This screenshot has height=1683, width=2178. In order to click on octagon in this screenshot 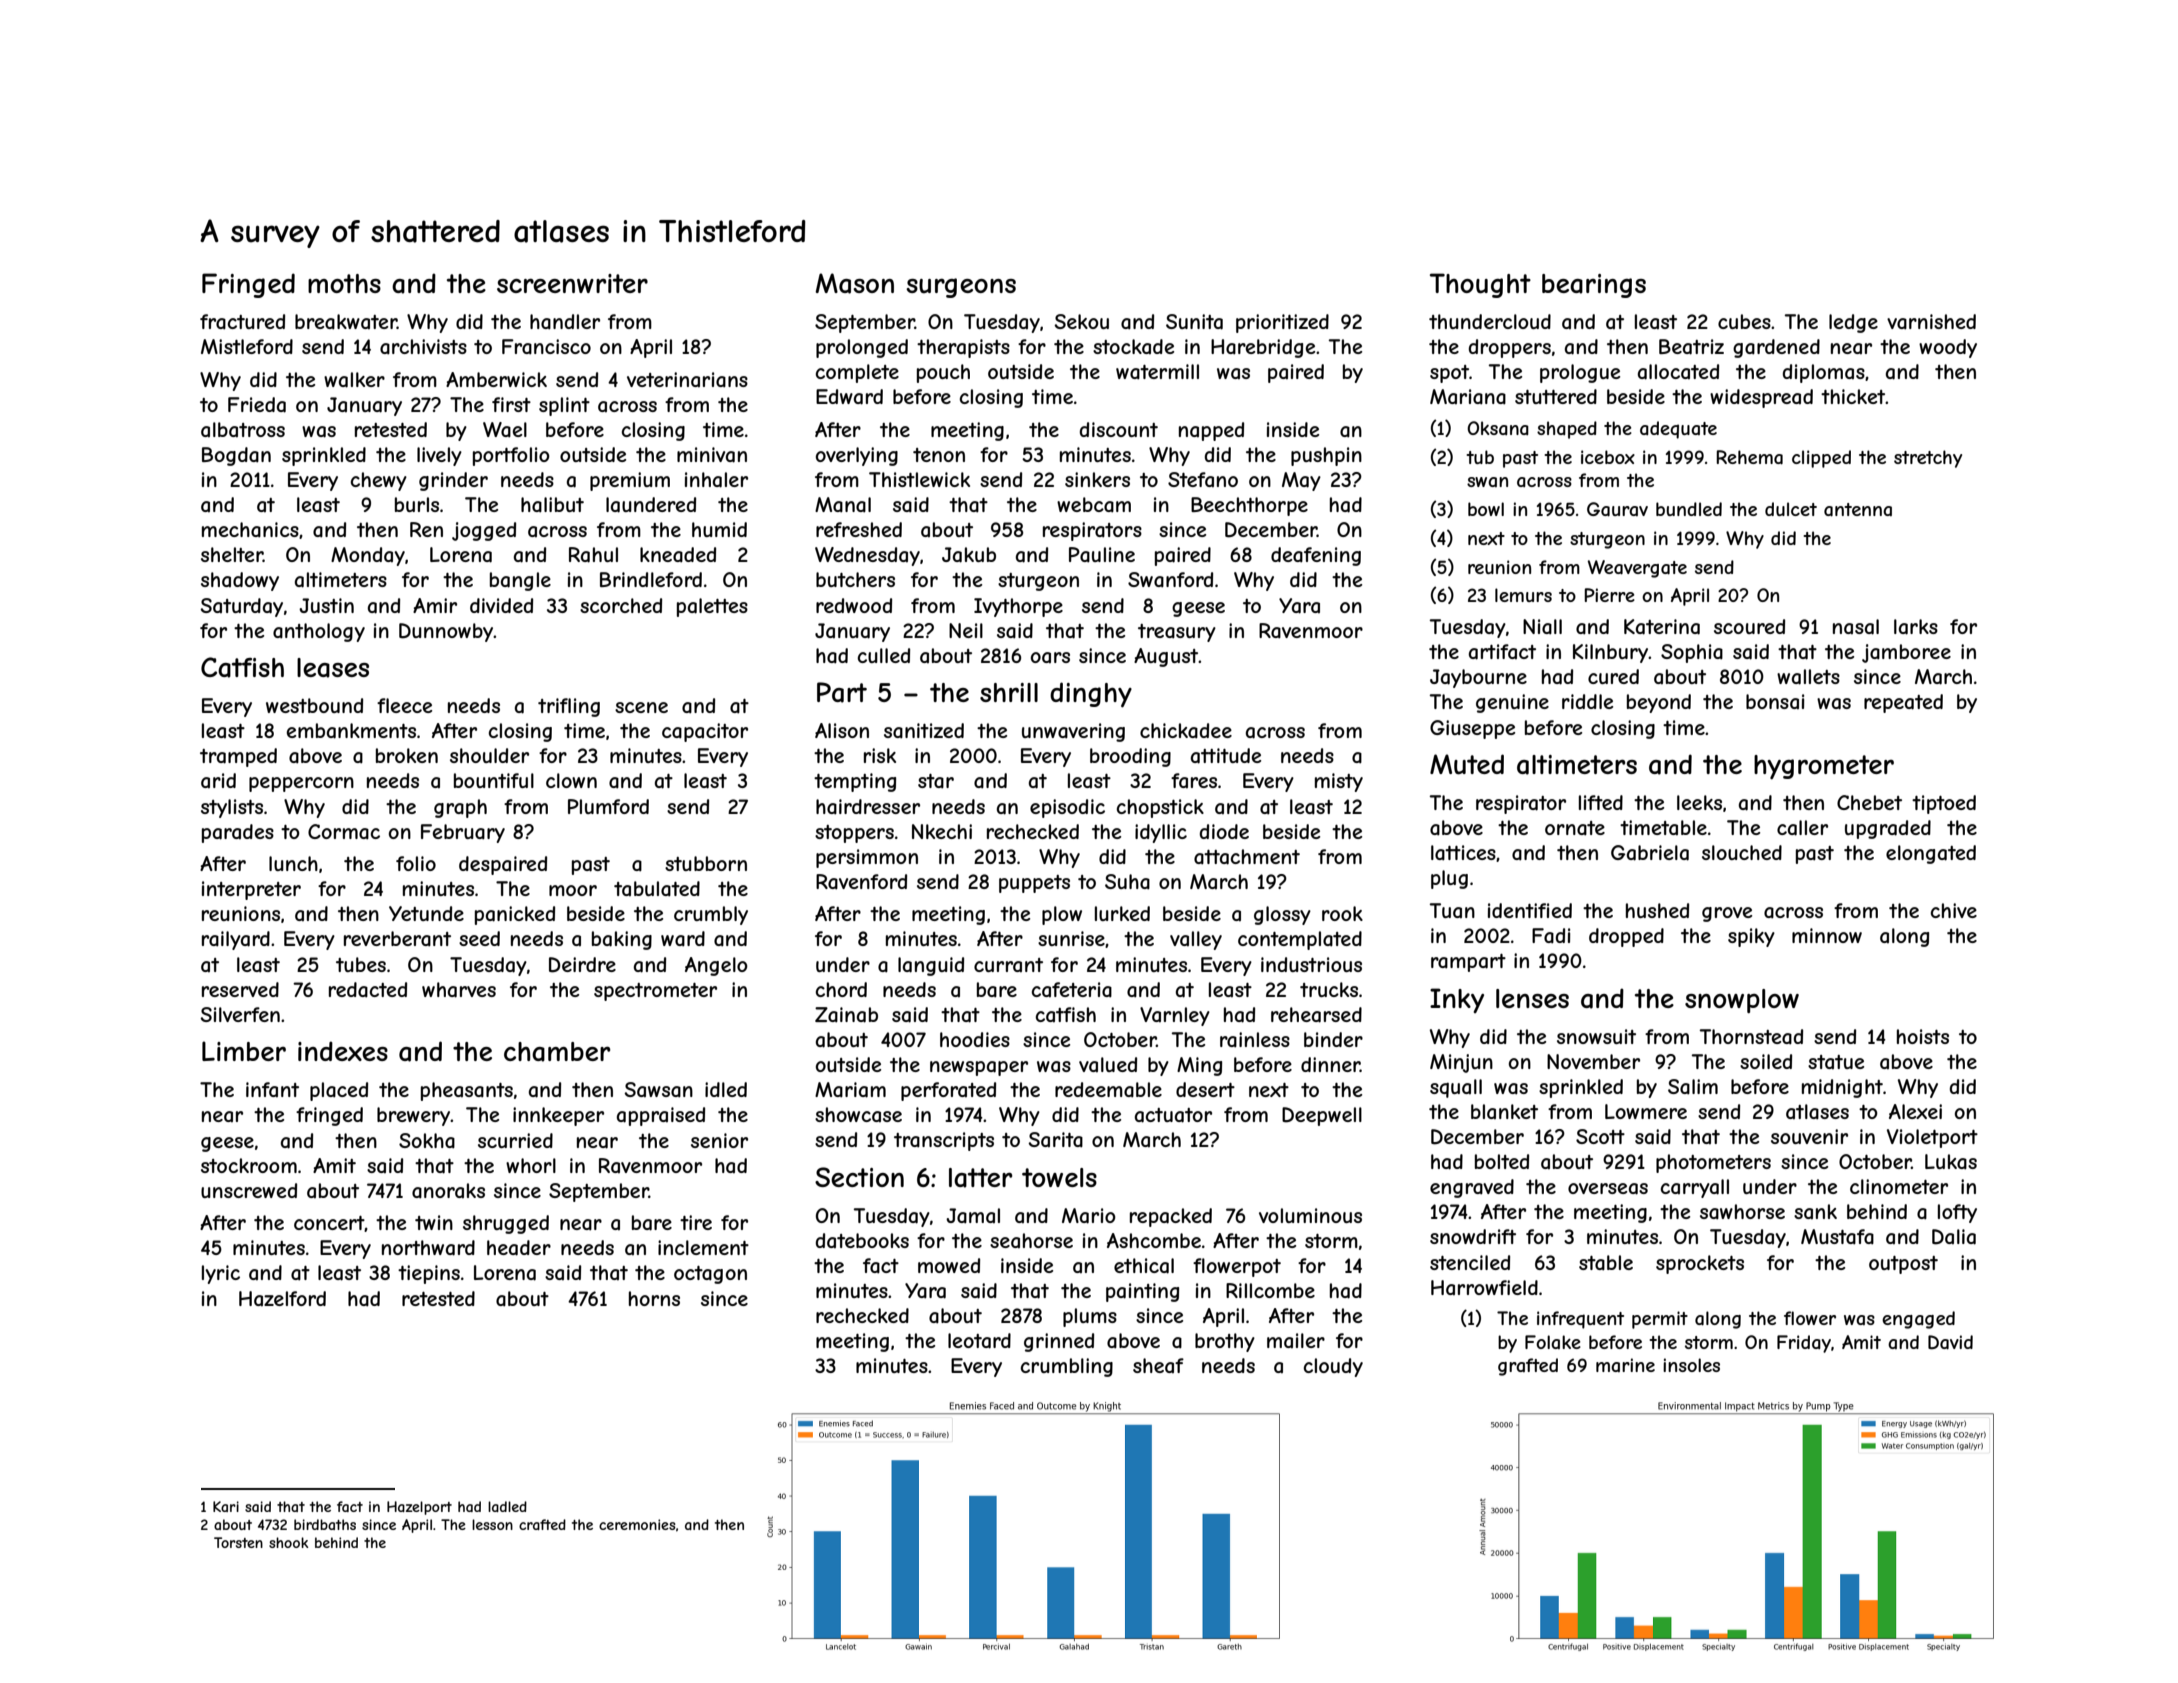, I will do `click(710, 1275)`.
